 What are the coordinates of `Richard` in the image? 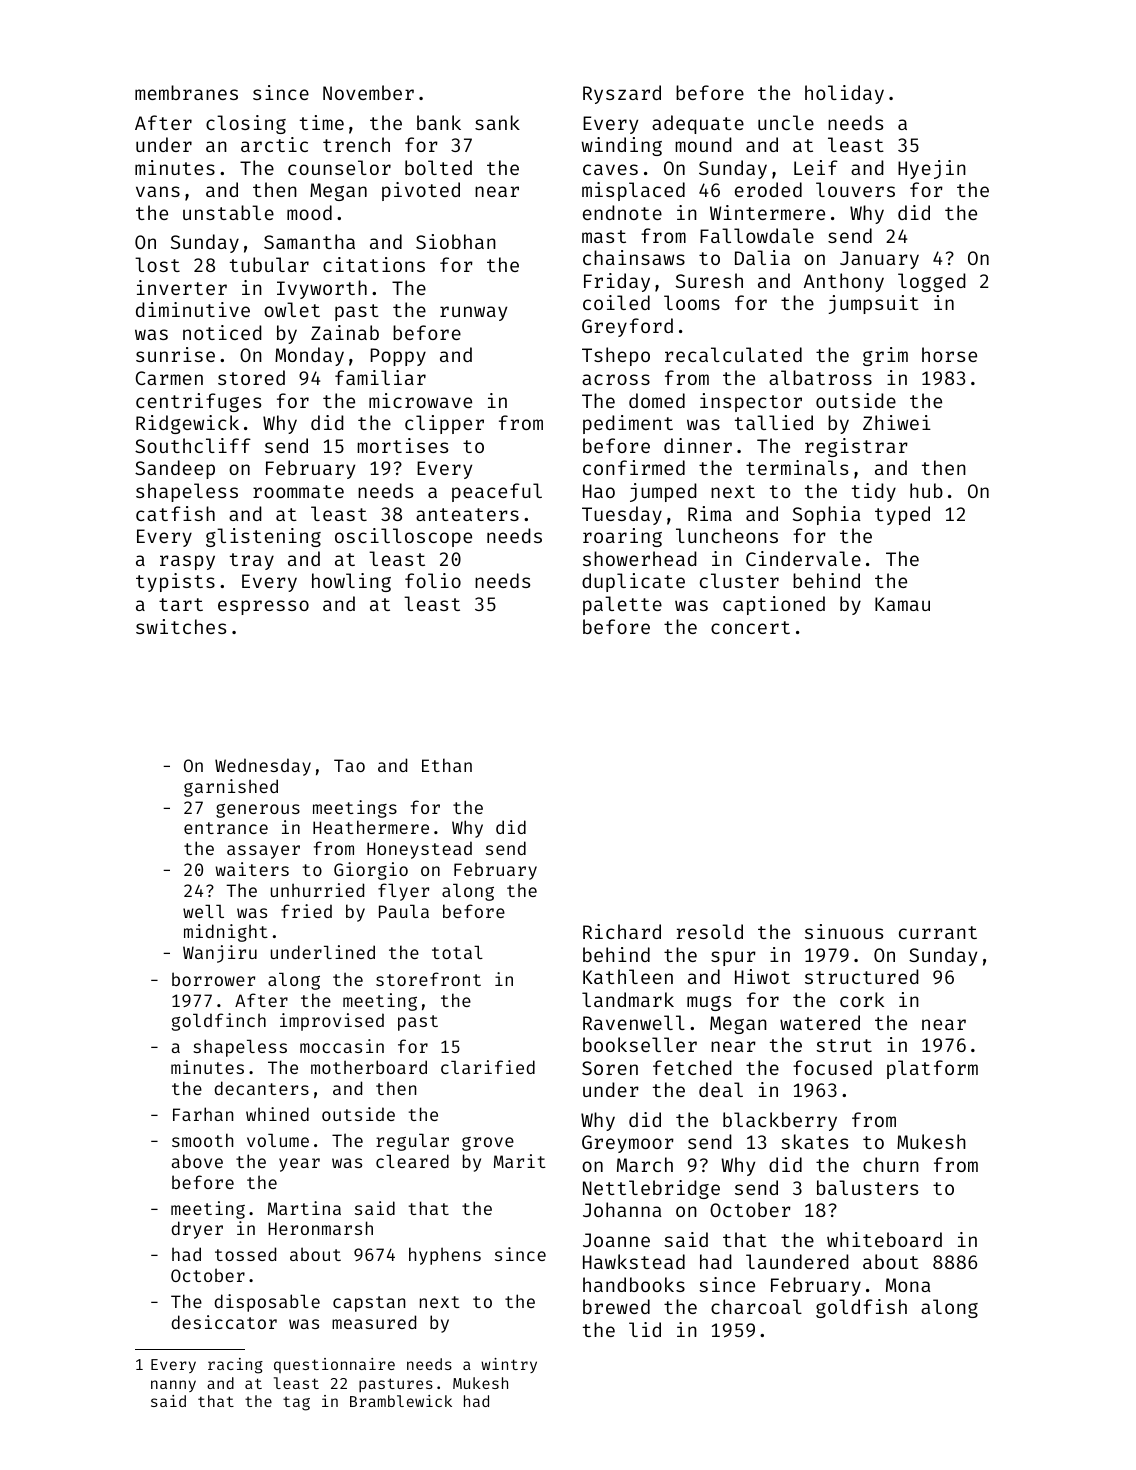 It's located at (622, 931).
